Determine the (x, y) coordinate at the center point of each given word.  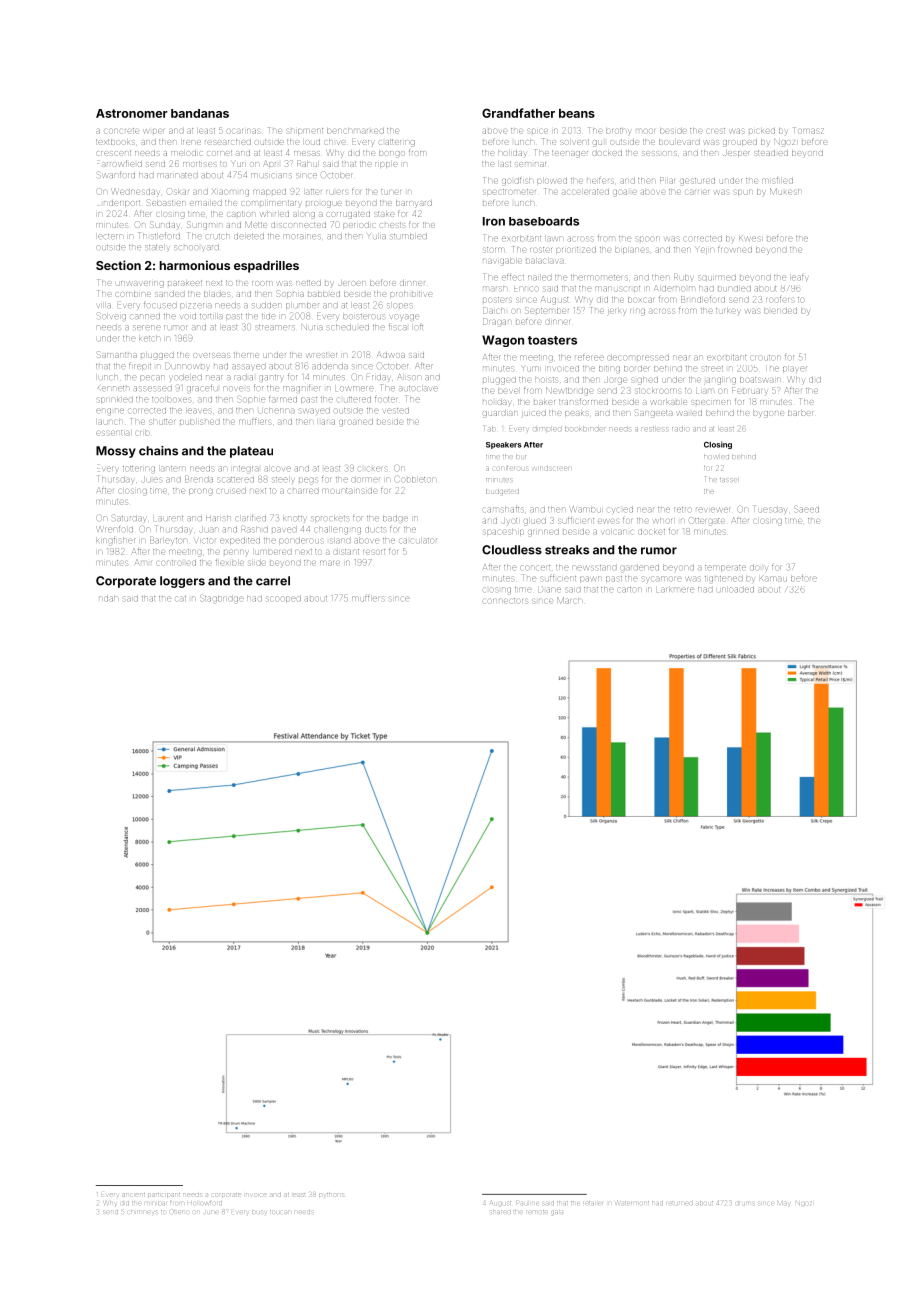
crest (716, 131)
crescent (114, 153)
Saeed (806, 509)
